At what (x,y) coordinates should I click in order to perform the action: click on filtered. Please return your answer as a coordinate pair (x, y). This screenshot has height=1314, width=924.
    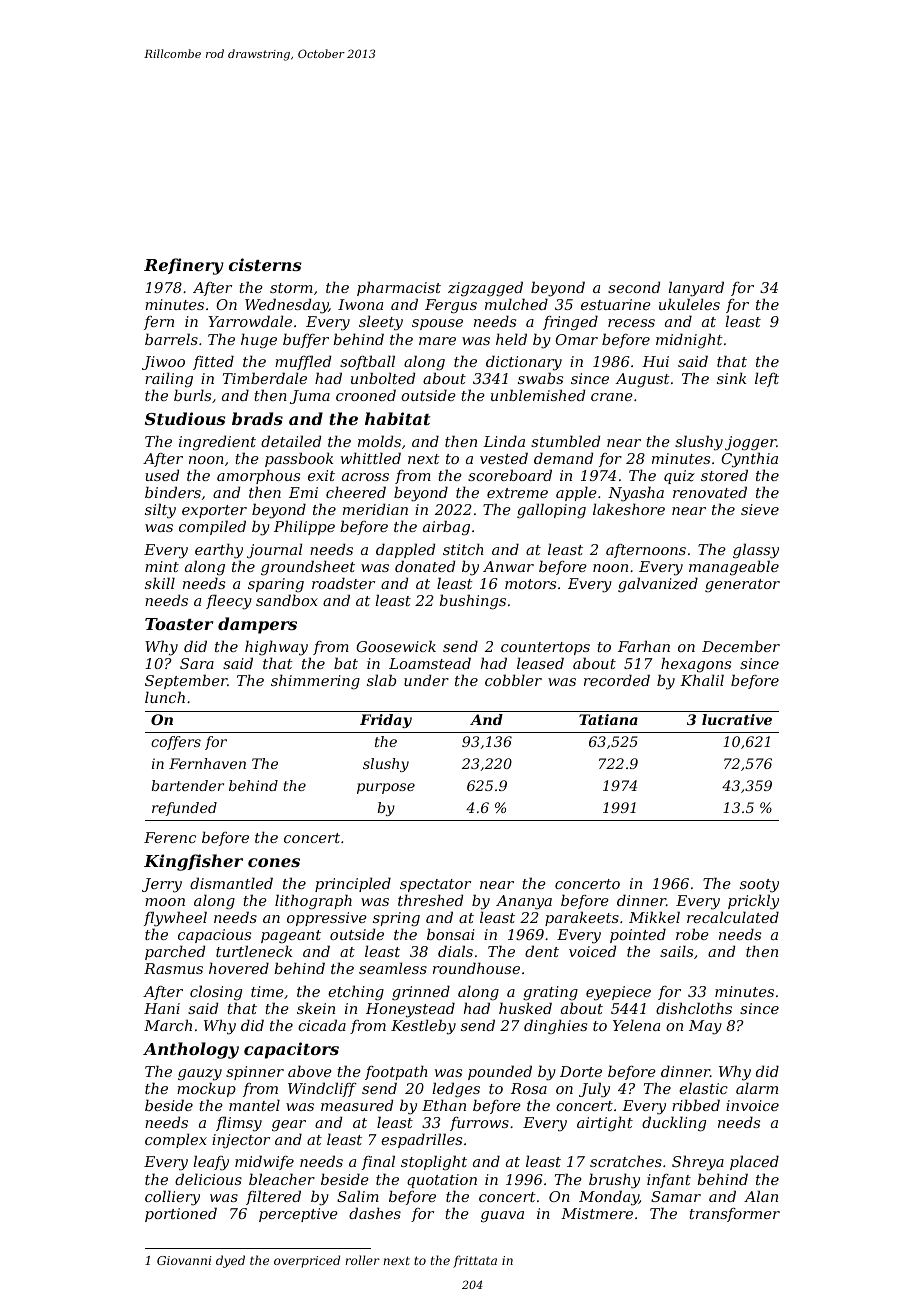
    Looking at the image, I should click on (273, 1197).
